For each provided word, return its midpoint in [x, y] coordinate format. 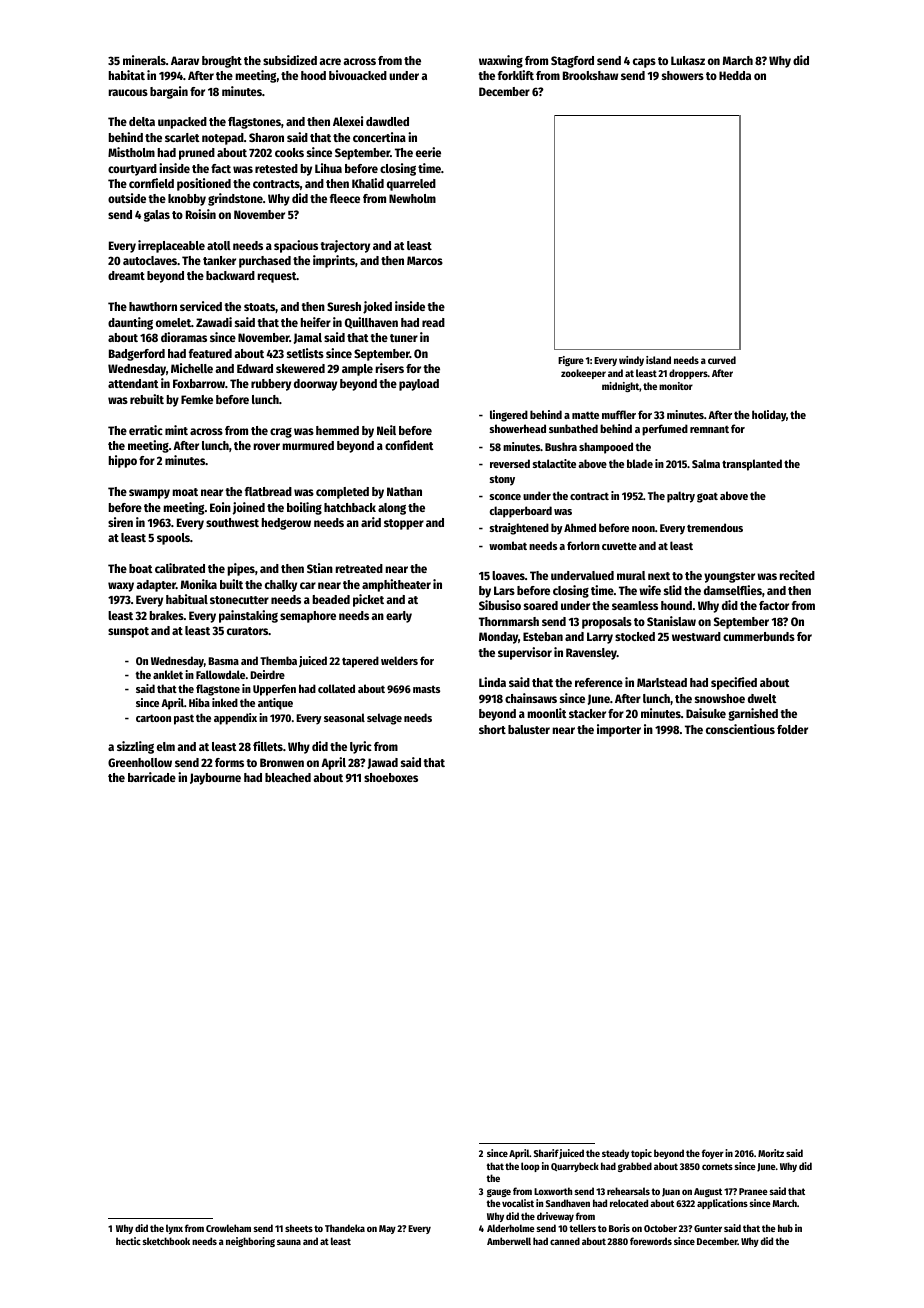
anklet [168, 674]
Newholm [412, 198]
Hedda [735, 75]
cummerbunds [759, 636]
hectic [128, 1241]
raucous [128, 92]
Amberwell [509, 1241]
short [492, 729]
